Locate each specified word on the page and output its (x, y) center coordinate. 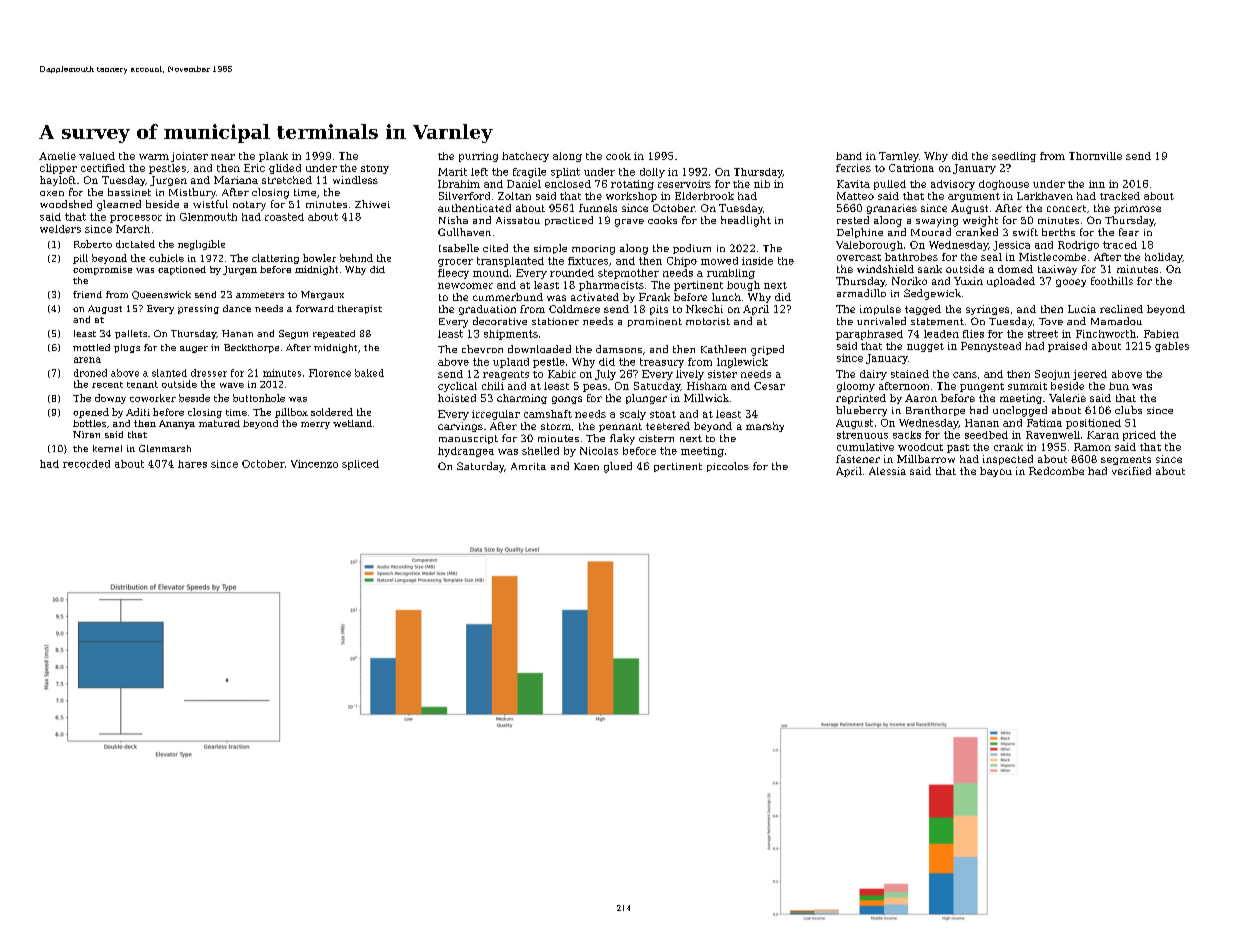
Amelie (57, 156)
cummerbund (508, 297)
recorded (86, 464)
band (849, 156)
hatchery (525, 157)
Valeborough (869, 246)
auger (194, 349)
